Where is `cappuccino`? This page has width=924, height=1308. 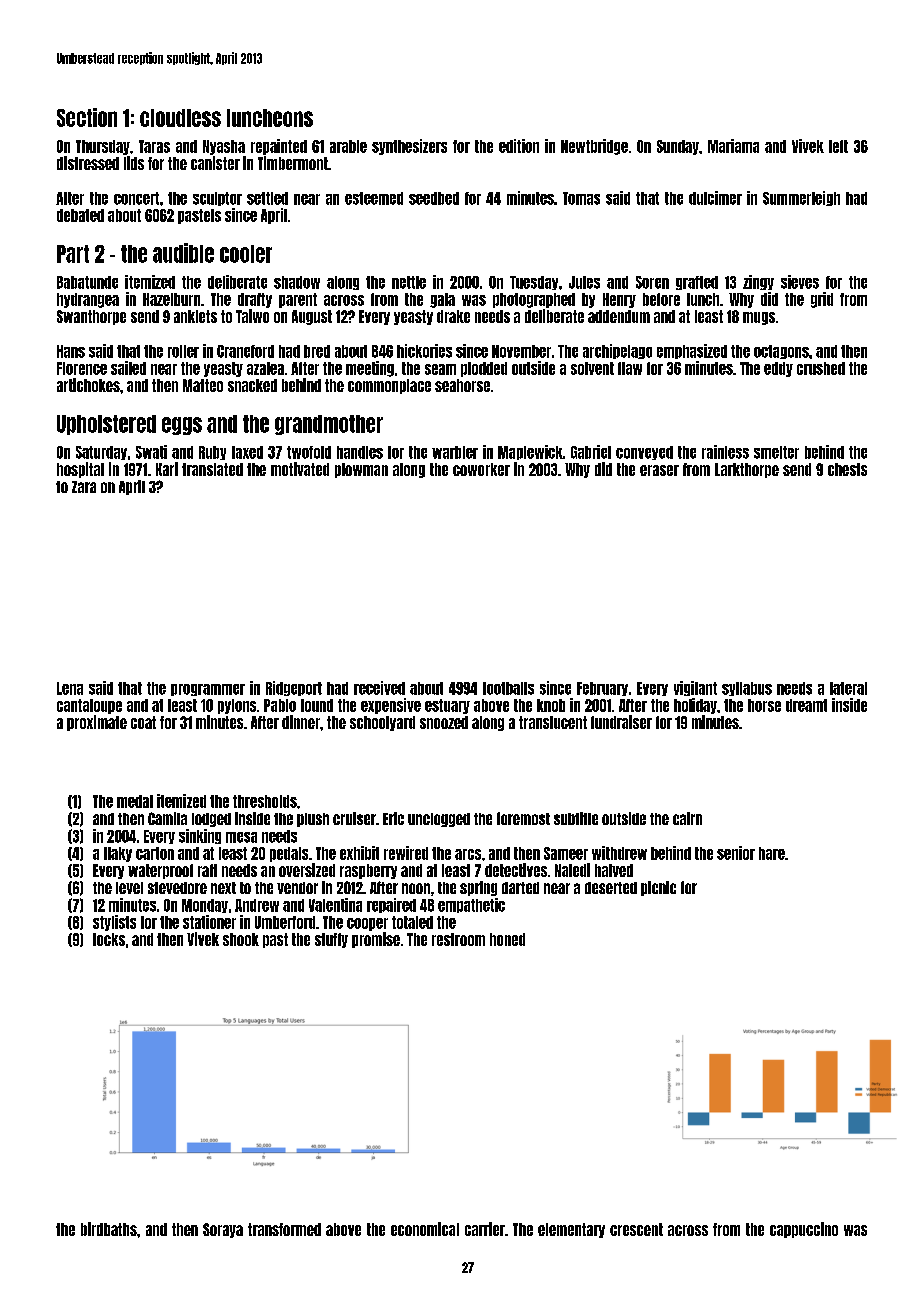 cappuccino is located at coordinates (804, 1230).
